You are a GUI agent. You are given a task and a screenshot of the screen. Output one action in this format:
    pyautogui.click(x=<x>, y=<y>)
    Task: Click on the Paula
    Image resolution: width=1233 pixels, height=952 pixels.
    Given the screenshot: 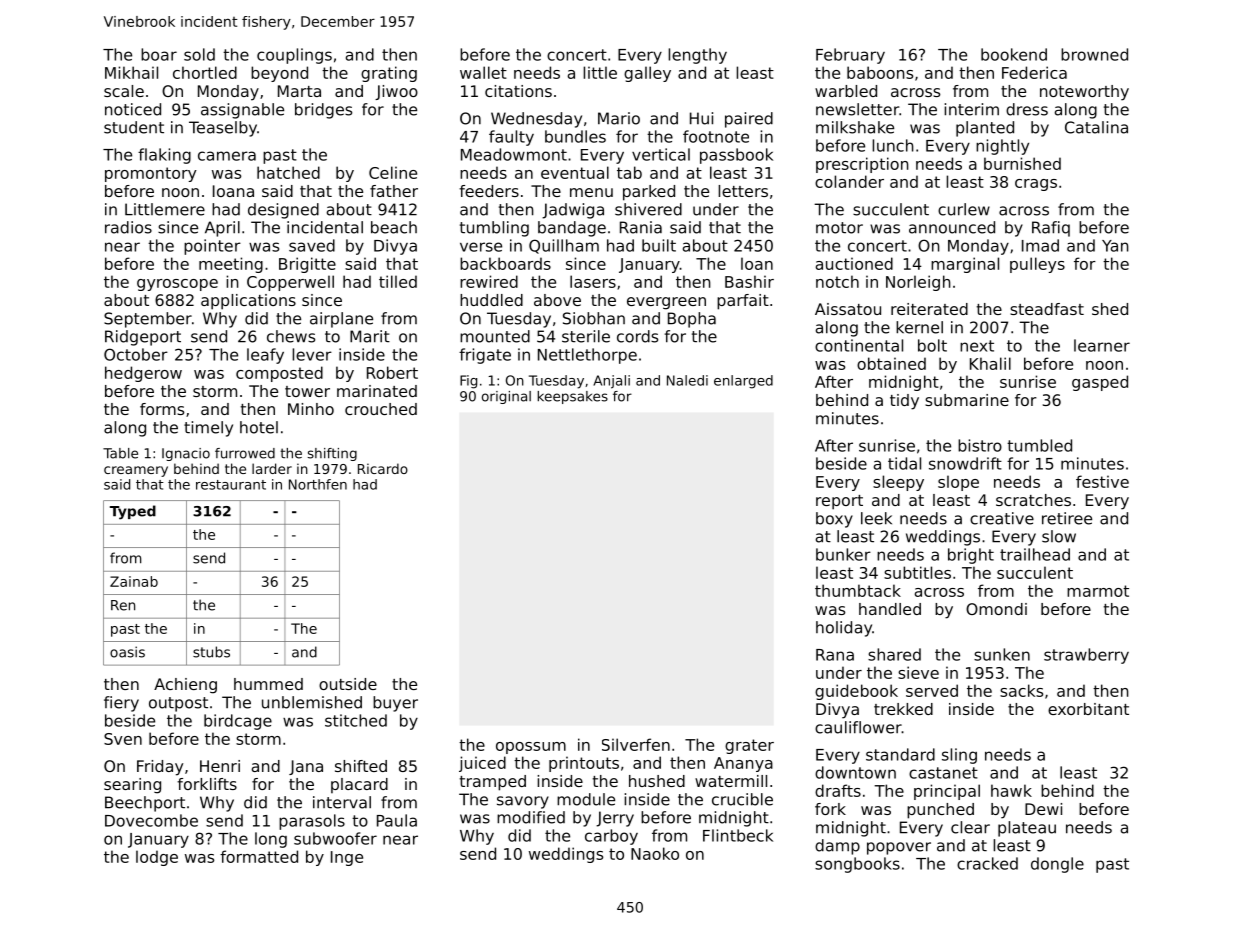 What is the action you would take?
    pyautogui.click(x=397, y=820)
